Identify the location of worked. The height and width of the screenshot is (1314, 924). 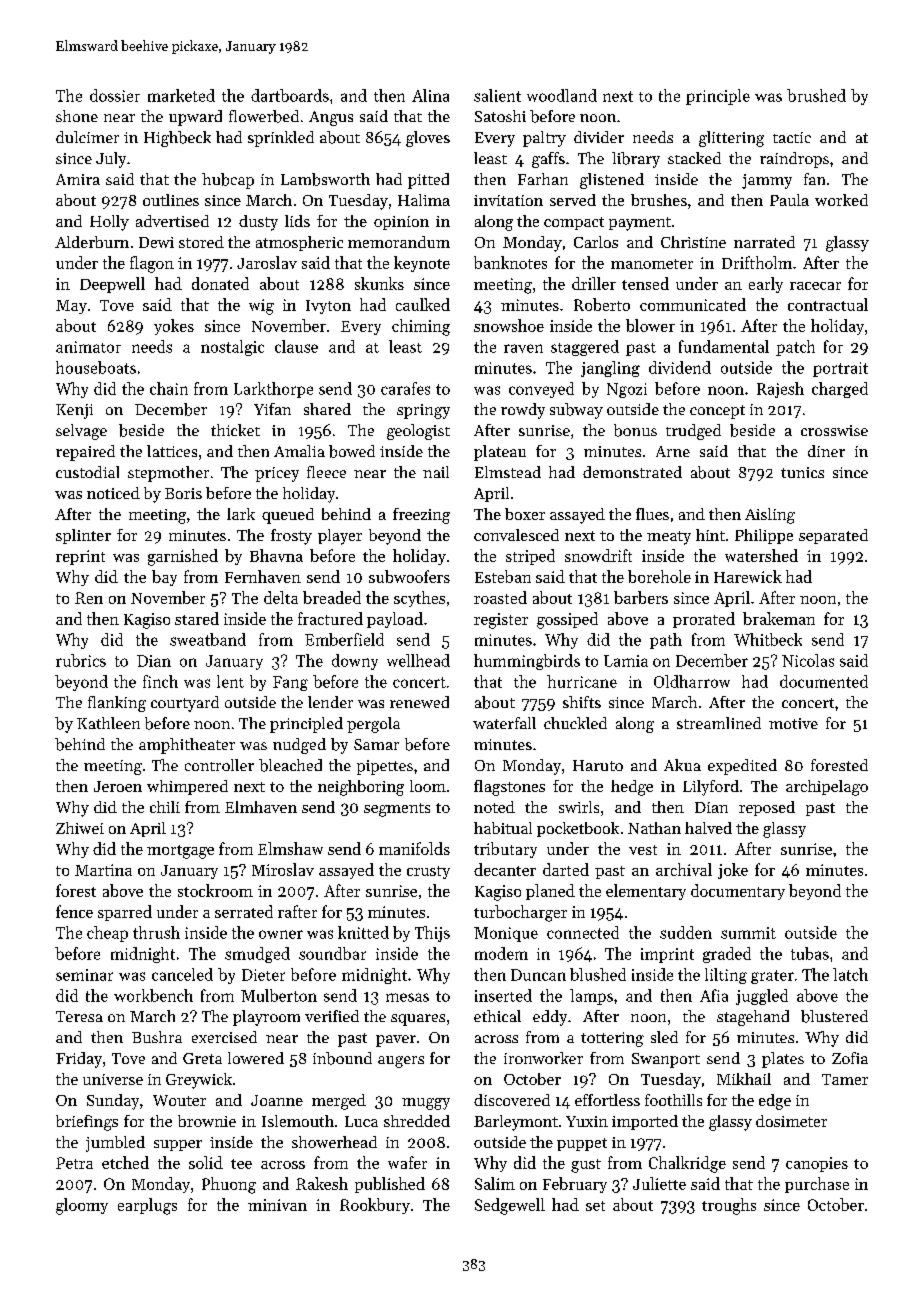
(841, 200).
